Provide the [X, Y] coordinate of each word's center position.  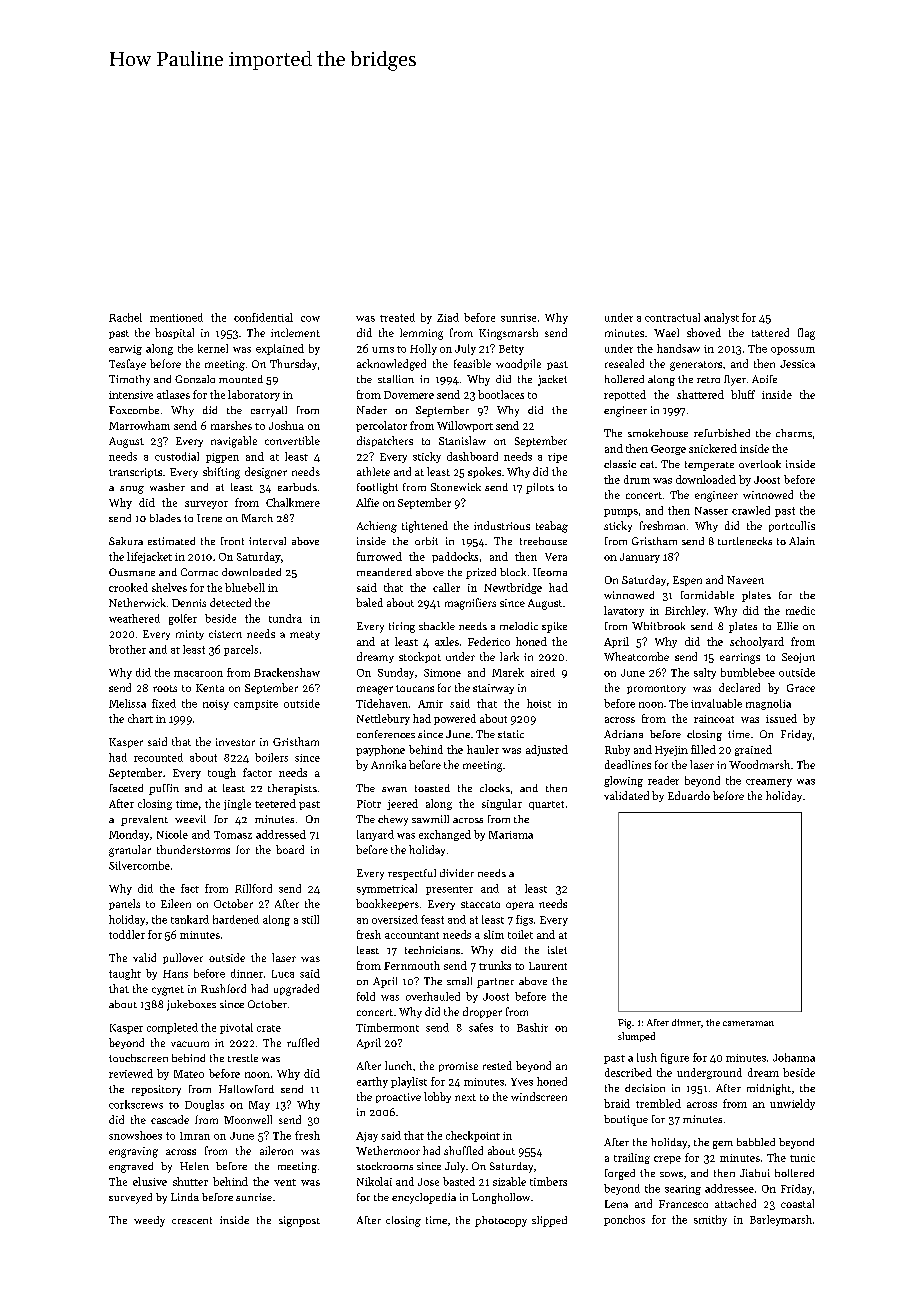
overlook [760, 464]
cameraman [748, 1023]
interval [267, 541]
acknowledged [391, 365]
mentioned [176, 317]
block [513, 572]
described [628, 1072]
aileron [276, 1150]
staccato [480, 904]
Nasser [711, 511]
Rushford [223, 988]
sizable [509, 1181]
